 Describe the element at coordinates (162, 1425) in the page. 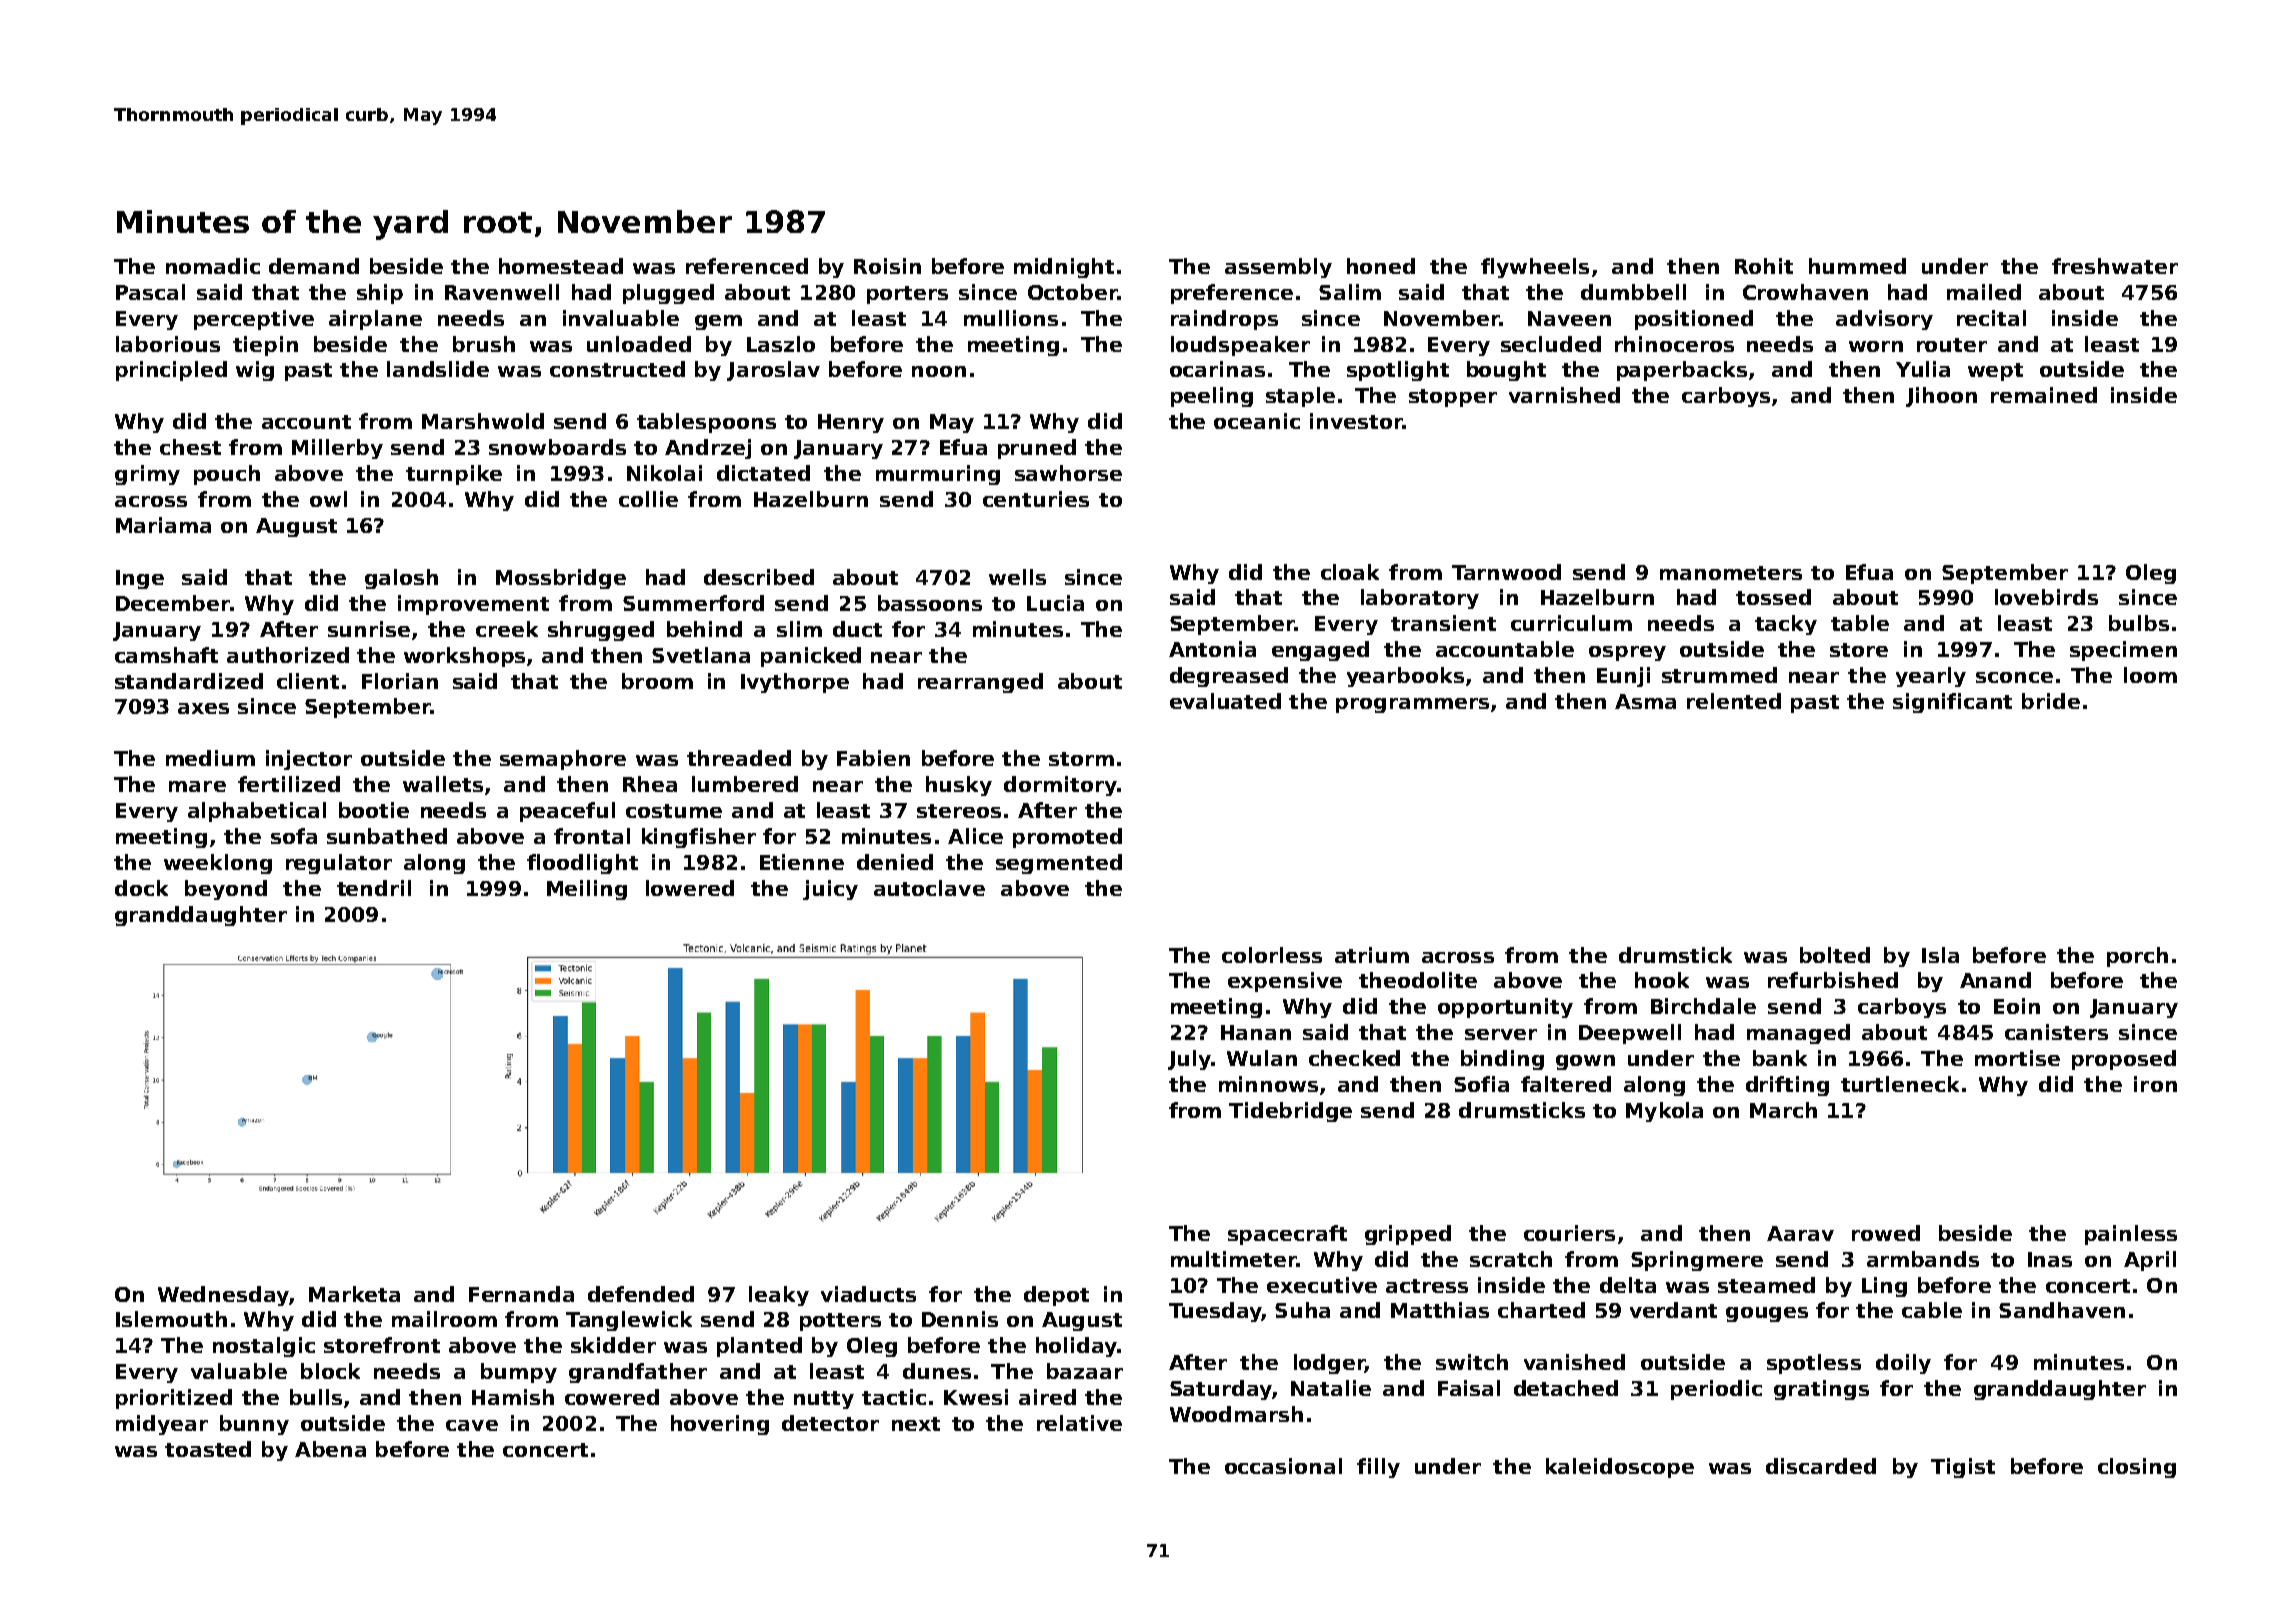

I see `midyear` at that location.
